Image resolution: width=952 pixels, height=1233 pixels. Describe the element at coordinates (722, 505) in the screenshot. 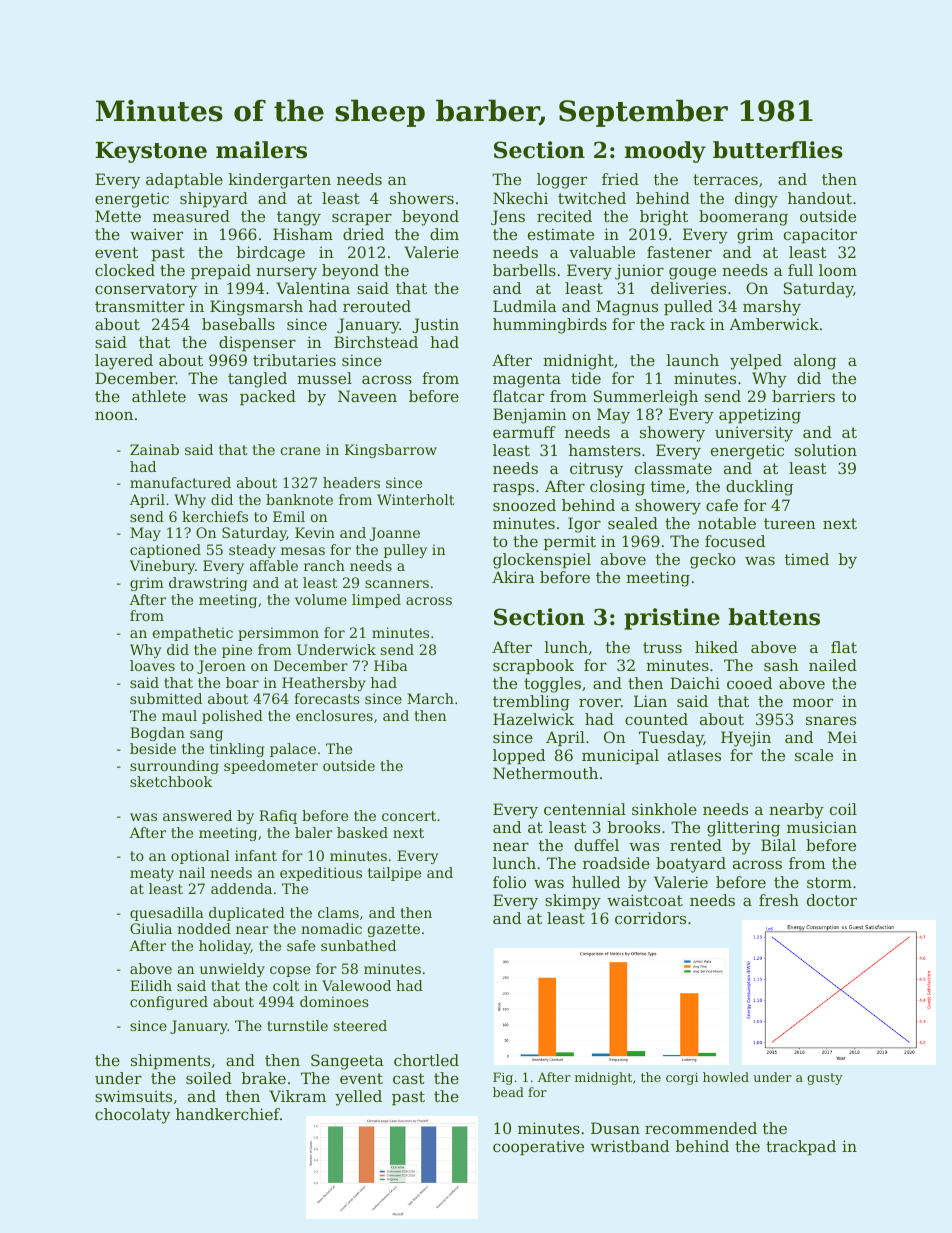

I see `cafe` at that location.
